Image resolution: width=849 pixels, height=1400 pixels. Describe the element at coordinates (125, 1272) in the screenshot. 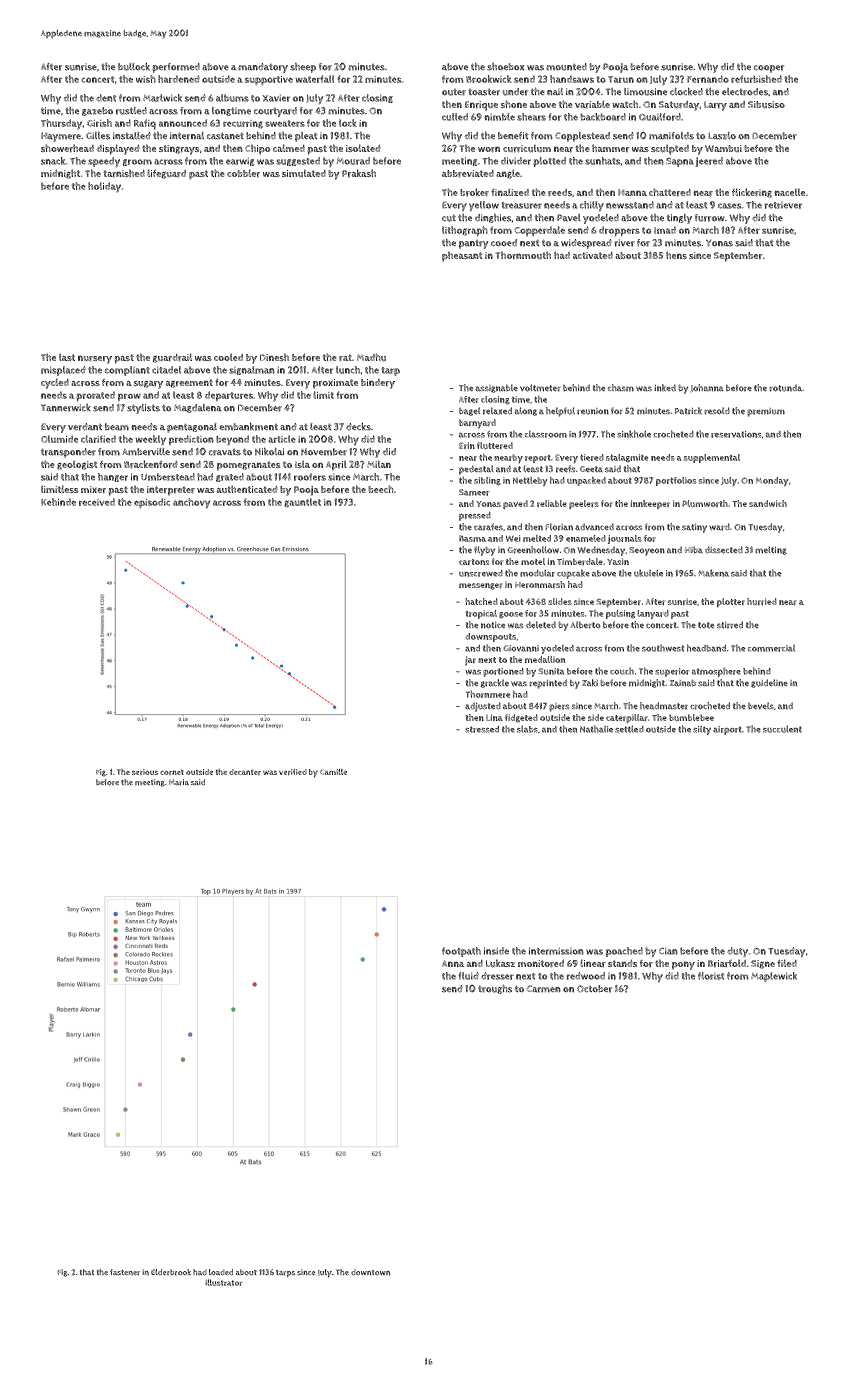

I see `fastener` at that location.
